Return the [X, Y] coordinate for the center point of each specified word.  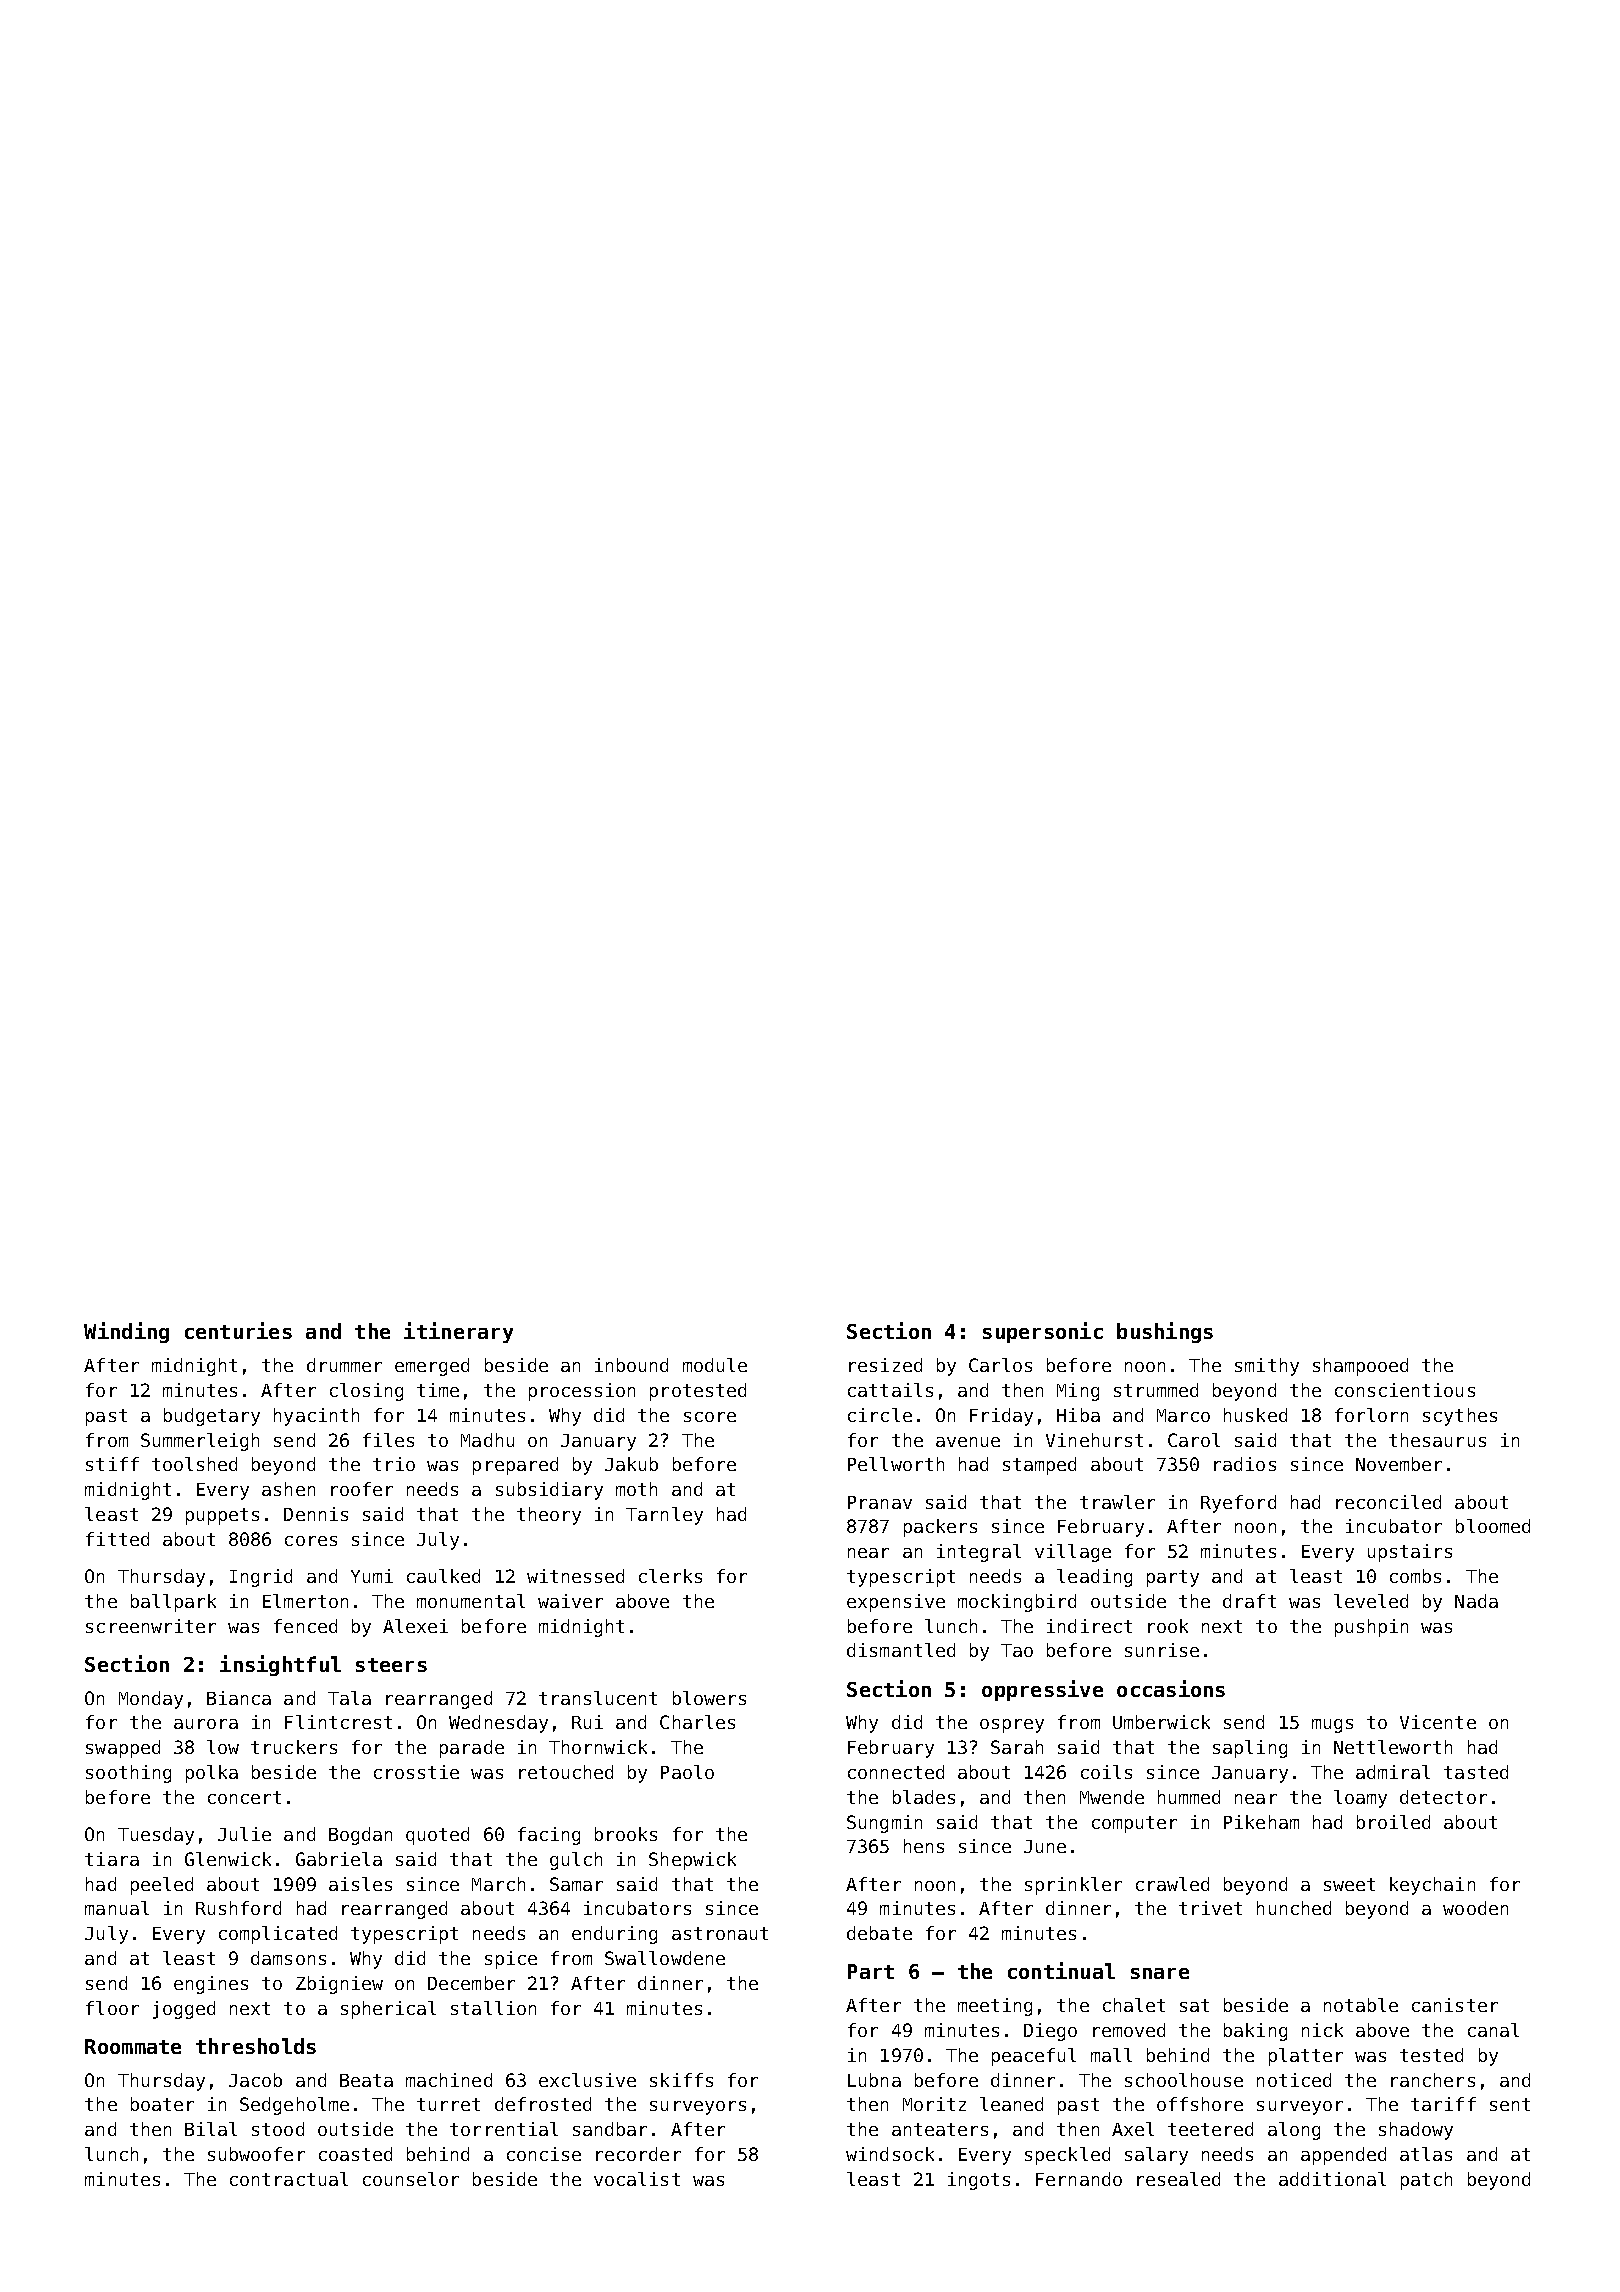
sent [1510, 2104]
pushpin [1371, 1628]
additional [1332, 2179]
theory [549, 1516]
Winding [126, 1332]
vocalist [637, 2179]
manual [117, 1908]
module [715, 1365]
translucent [598, 1698]
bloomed [1493, 1526]
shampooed [1360, 1367]
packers [940, 1528]
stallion [493, 2008]
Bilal [211, 2129]
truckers [294, 1747]
